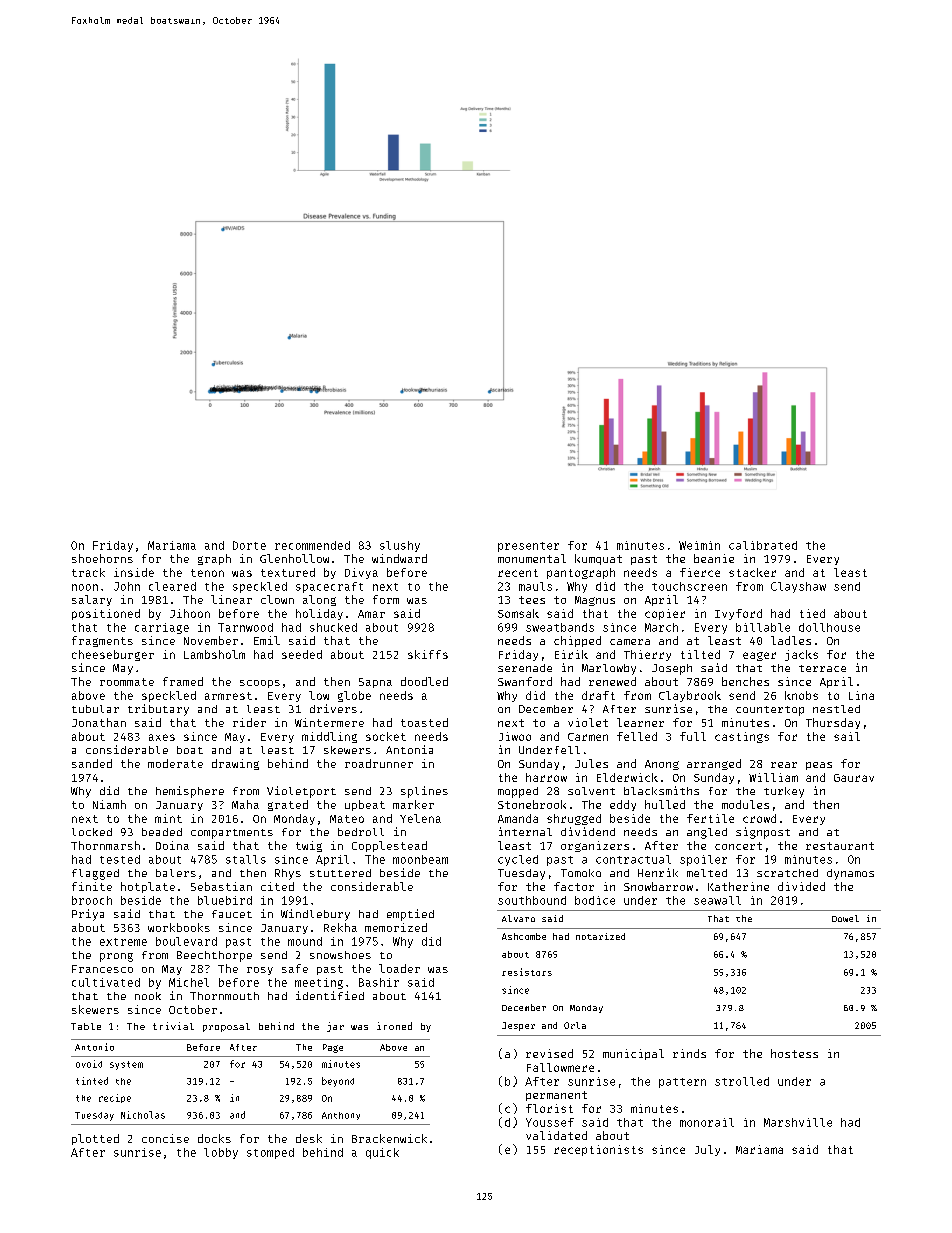 Image resolution: width=952 pixels, height=1233 pixels. What do you see at coordinates (400, 546) in the screenshot?
I see `slushy` at bounding box center [400, 546].
